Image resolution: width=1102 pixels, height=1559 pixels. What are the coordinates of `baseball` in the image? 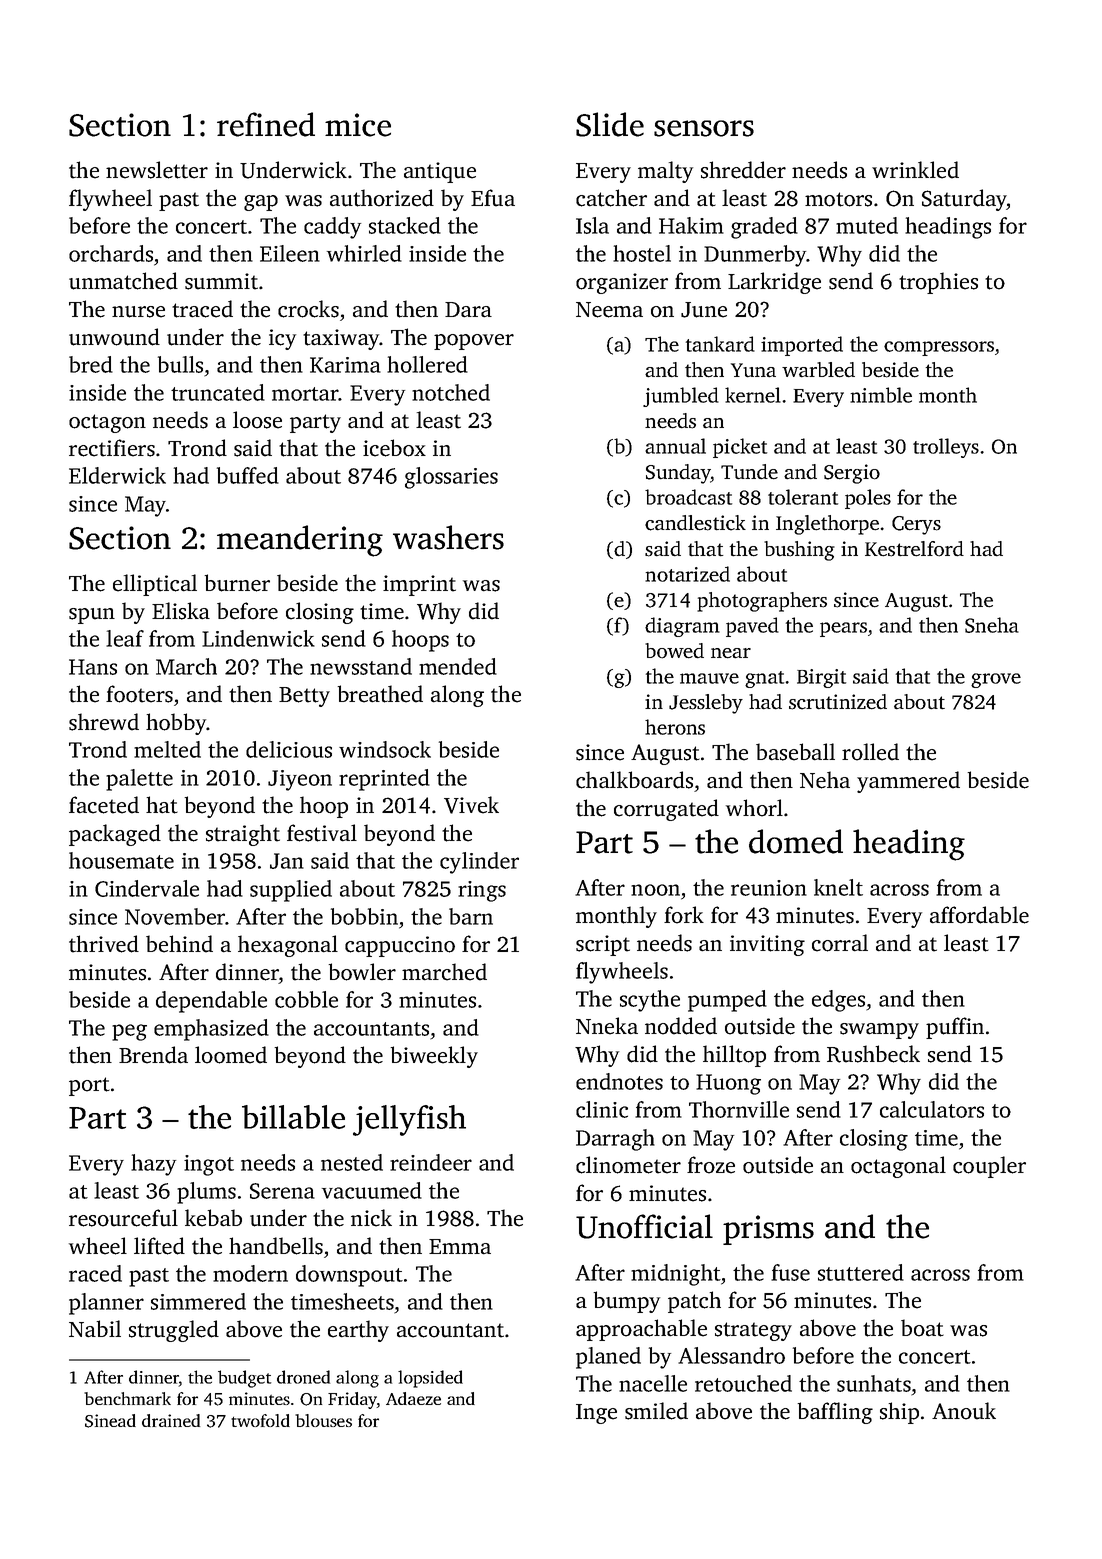 It's located at (795, 752).
